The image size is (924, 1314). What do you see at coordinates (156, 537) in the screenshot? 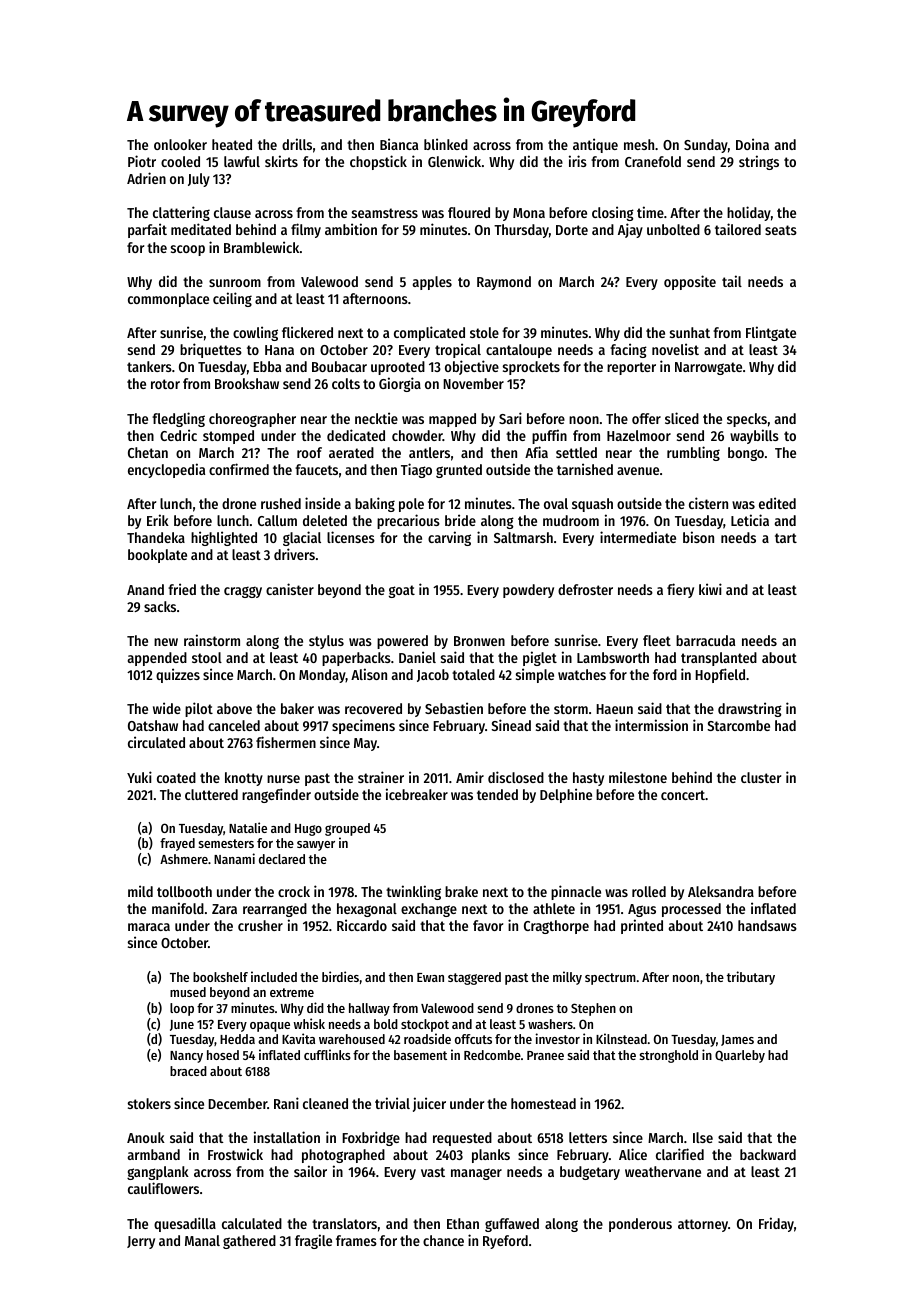
I see `Thandeka` at bounding box center [156, 537].
